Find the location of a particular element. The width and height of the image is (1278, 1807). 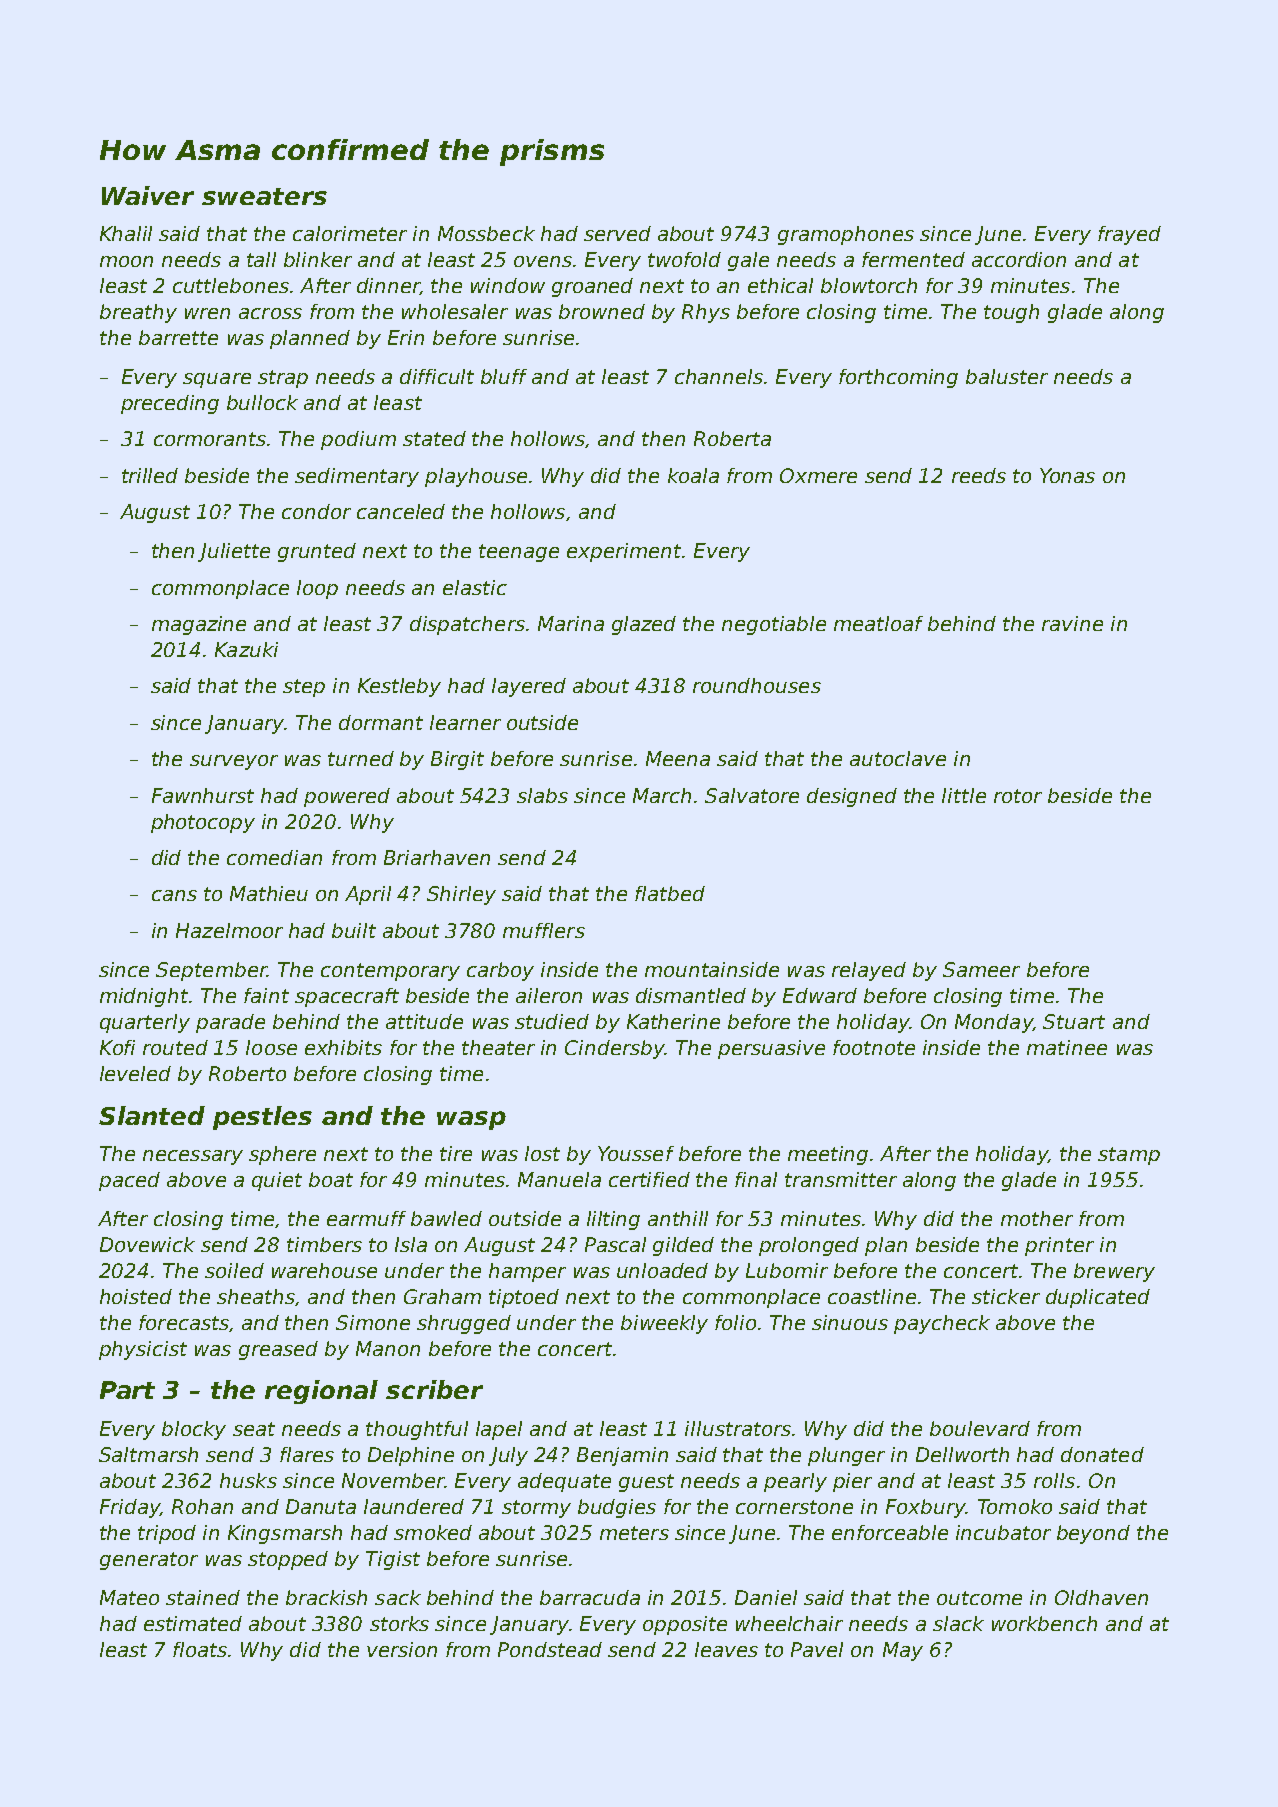

leaves is located at coordinates (726, 1649).
